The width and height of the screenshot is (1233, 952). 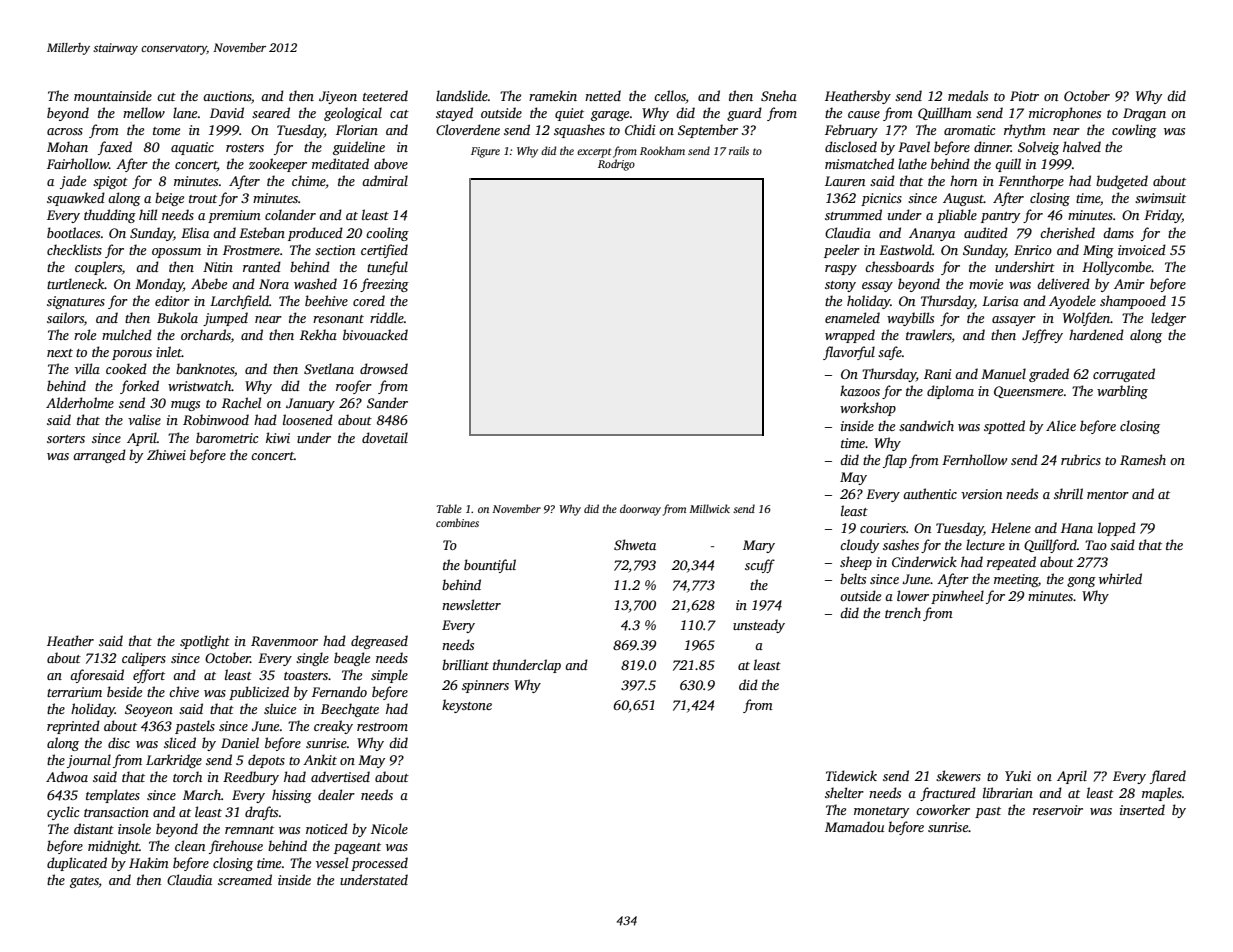 What do you see at coordinates (1120, 578) in the screenshot?
I see `whirled` at bounding box center [1120, 578].
